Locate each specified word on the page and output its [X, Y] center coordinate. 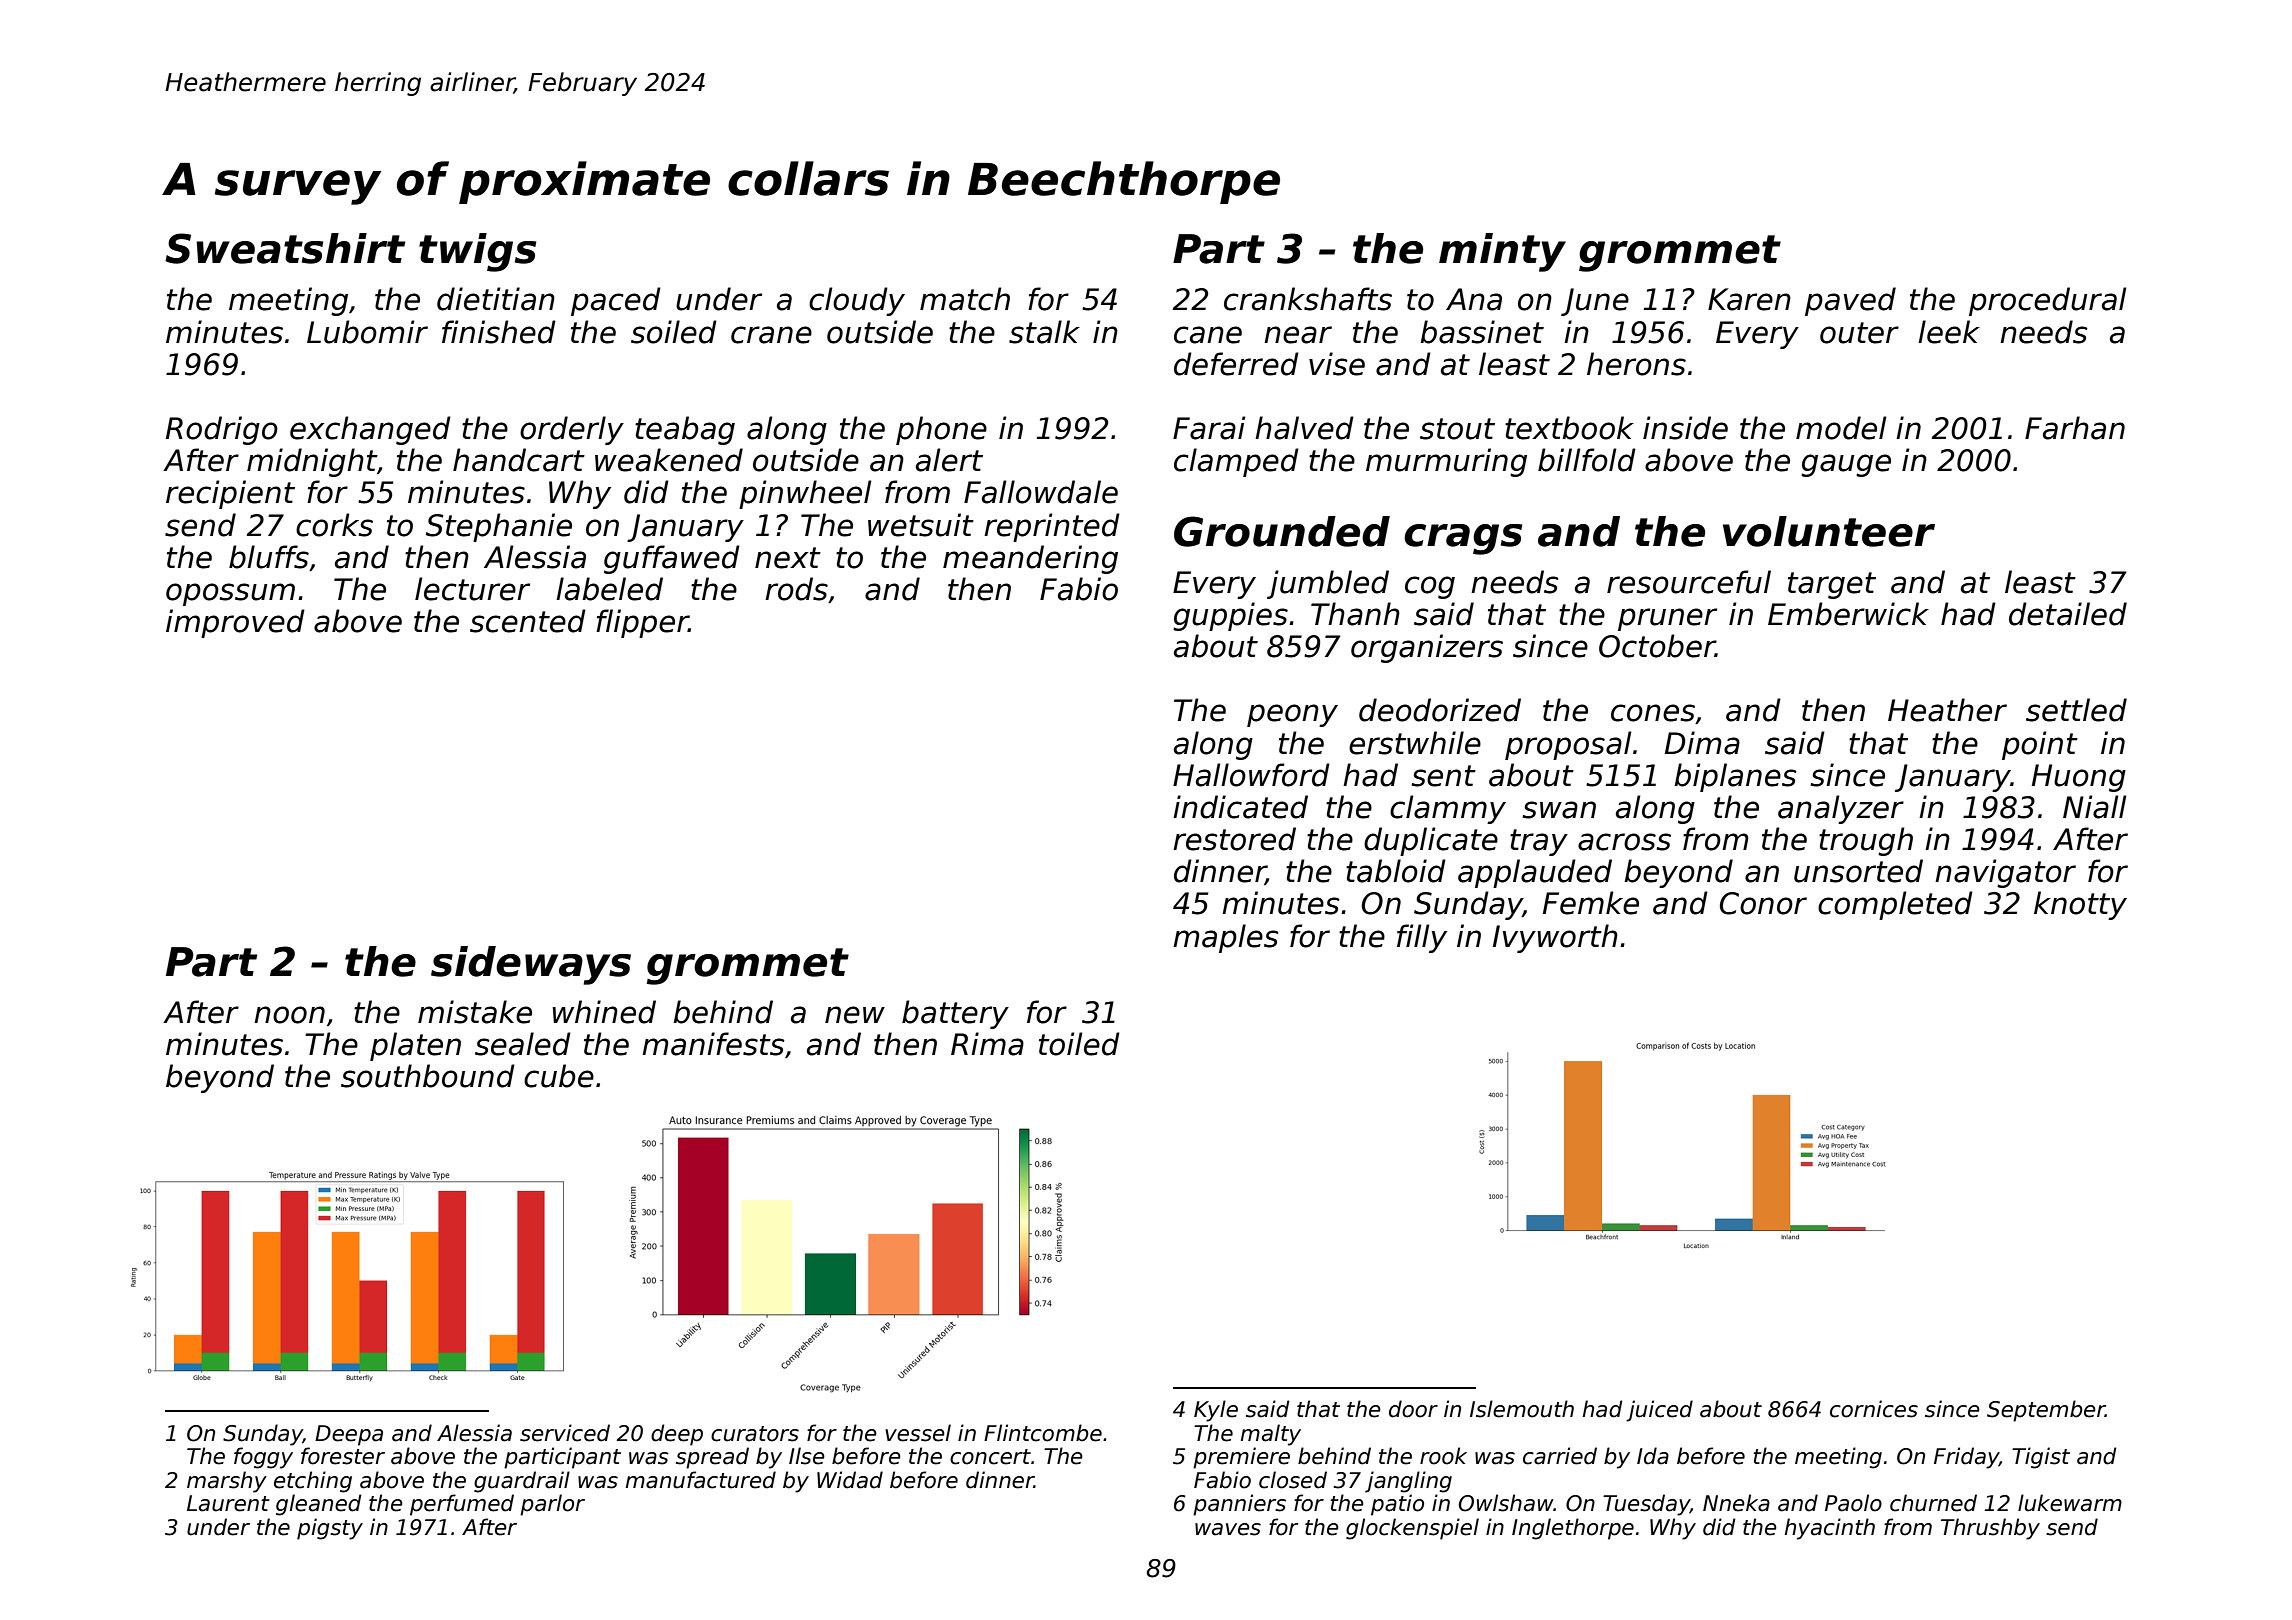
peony [1292, 715]
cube [559, 1076]
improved [235, 623]
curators [755, 1434]
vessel [918, 1433]
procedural [2047, 301]
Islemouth [1522, 1409]
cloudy [857, 301]
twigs [477, 252]
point [2040, 745]
